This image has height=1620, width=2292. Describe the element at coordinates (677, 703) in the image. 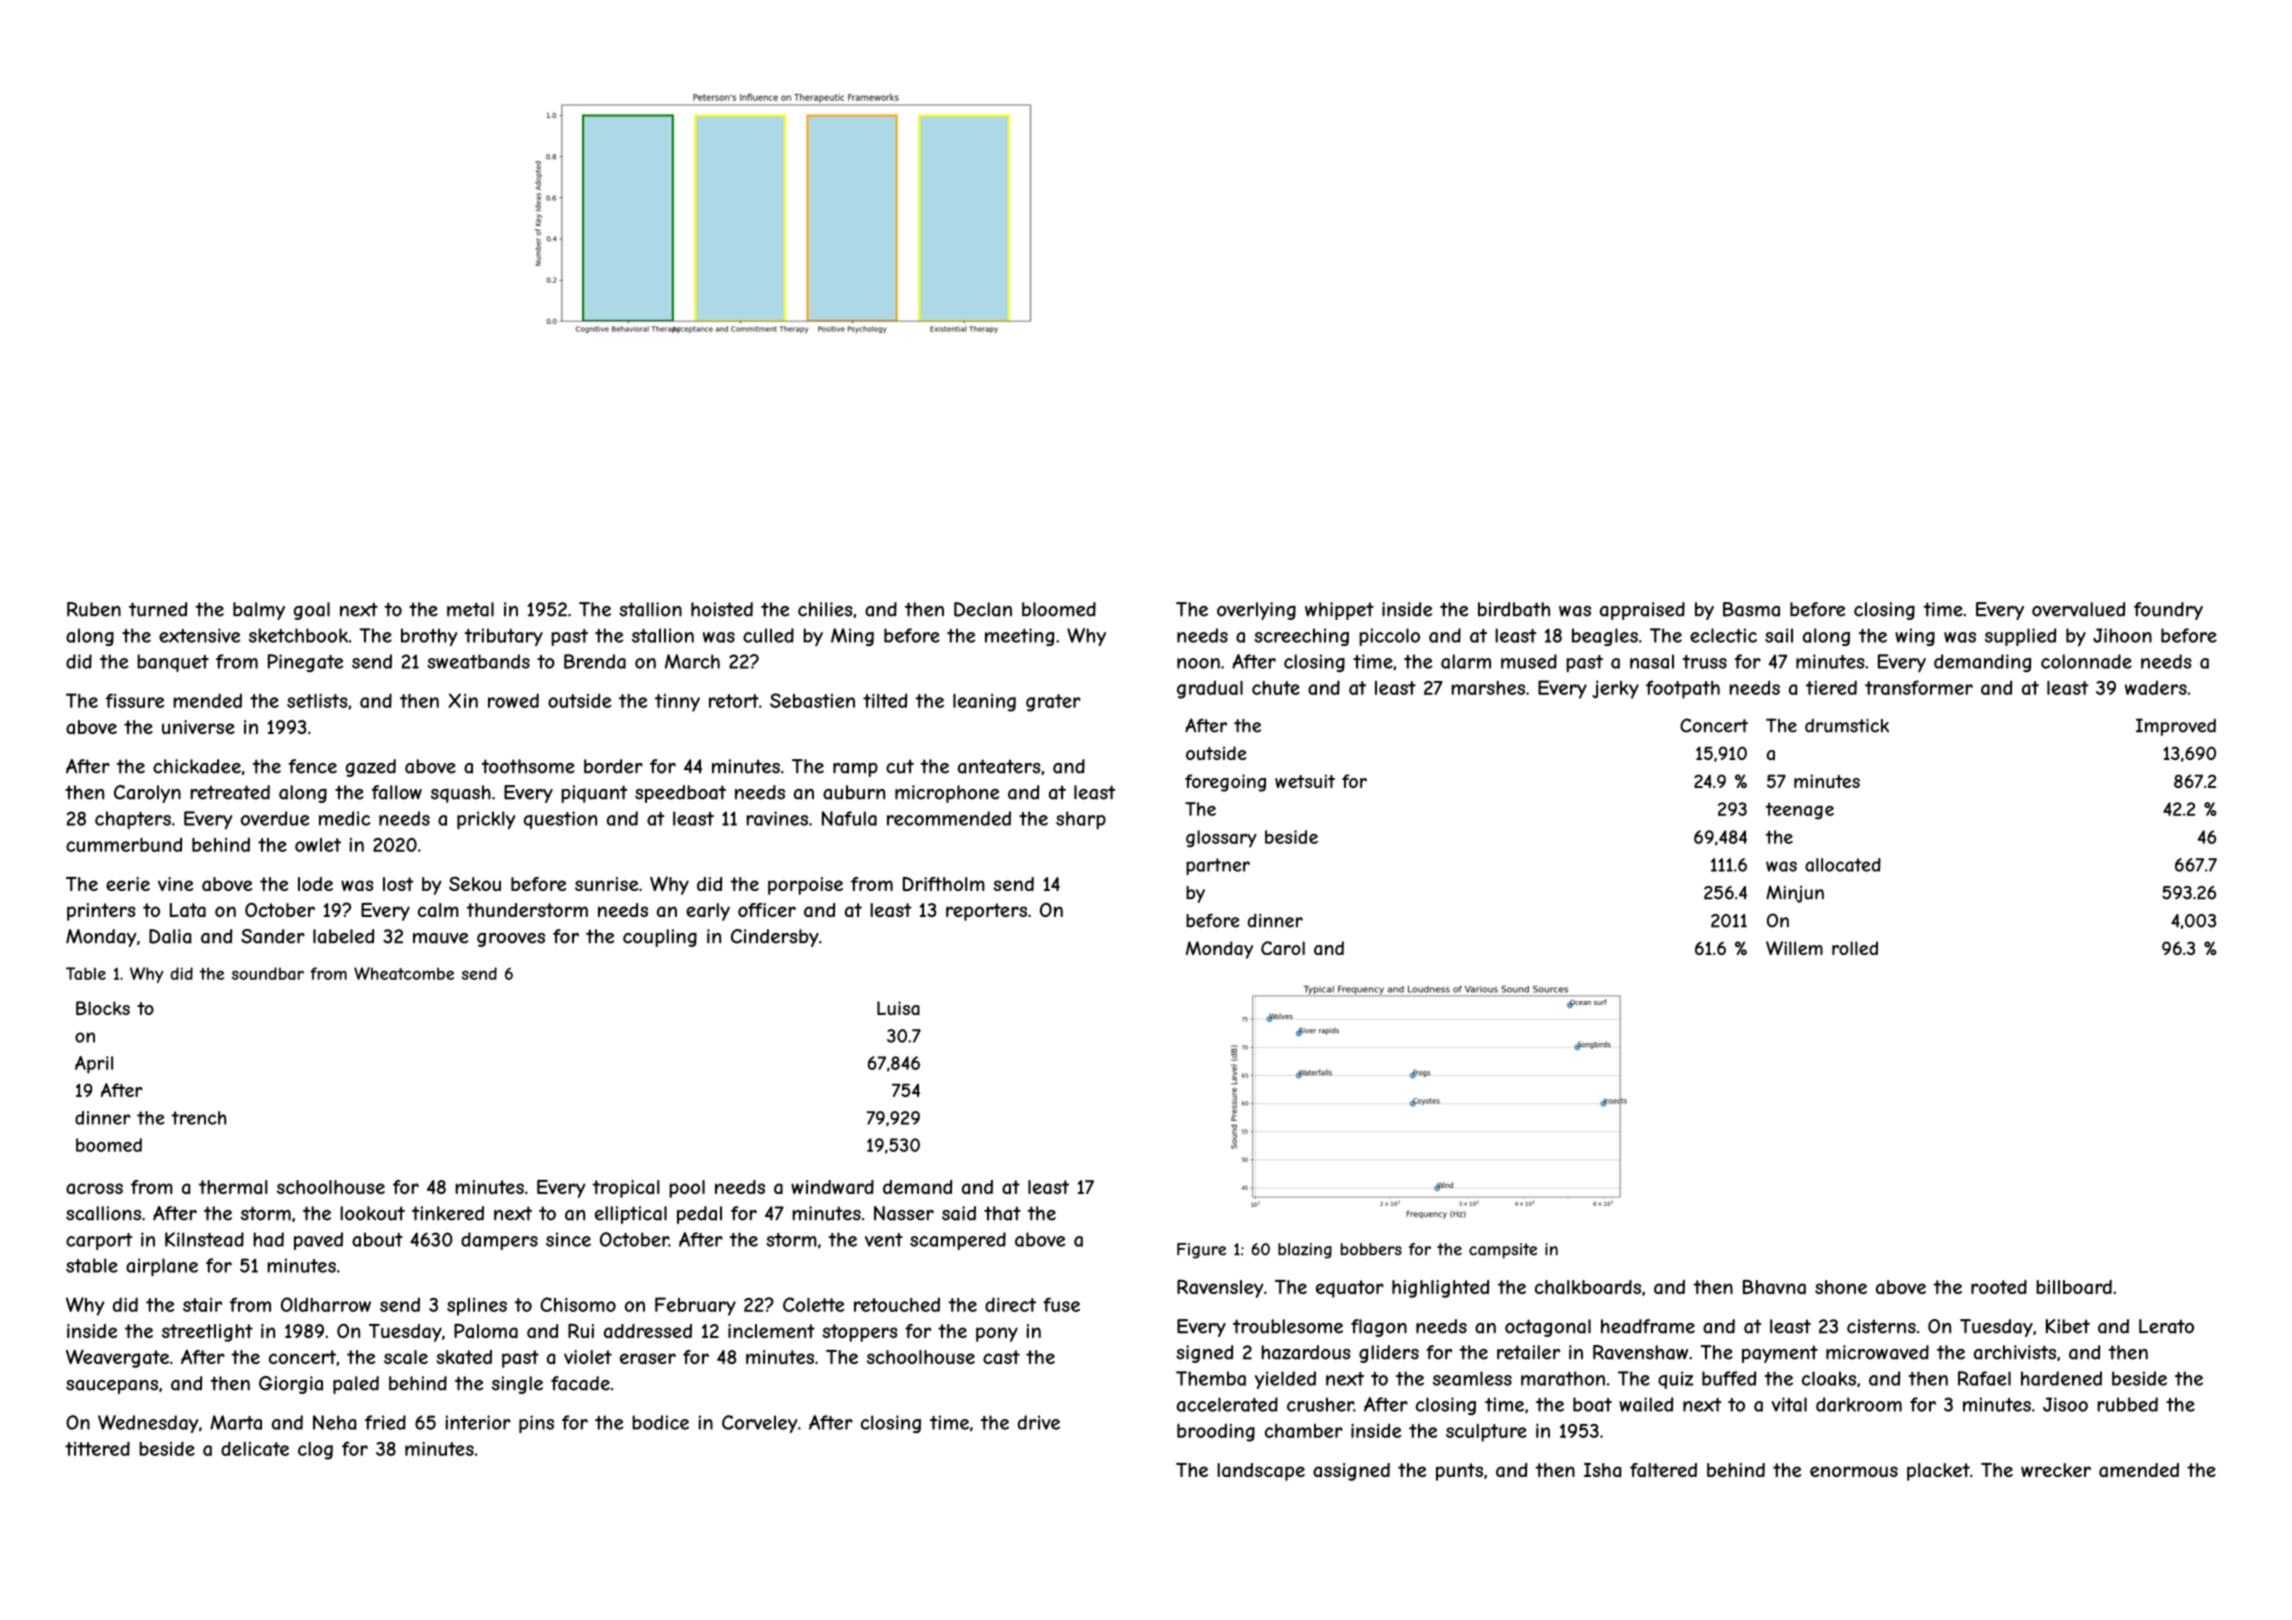

I see `tinny` at that location.
